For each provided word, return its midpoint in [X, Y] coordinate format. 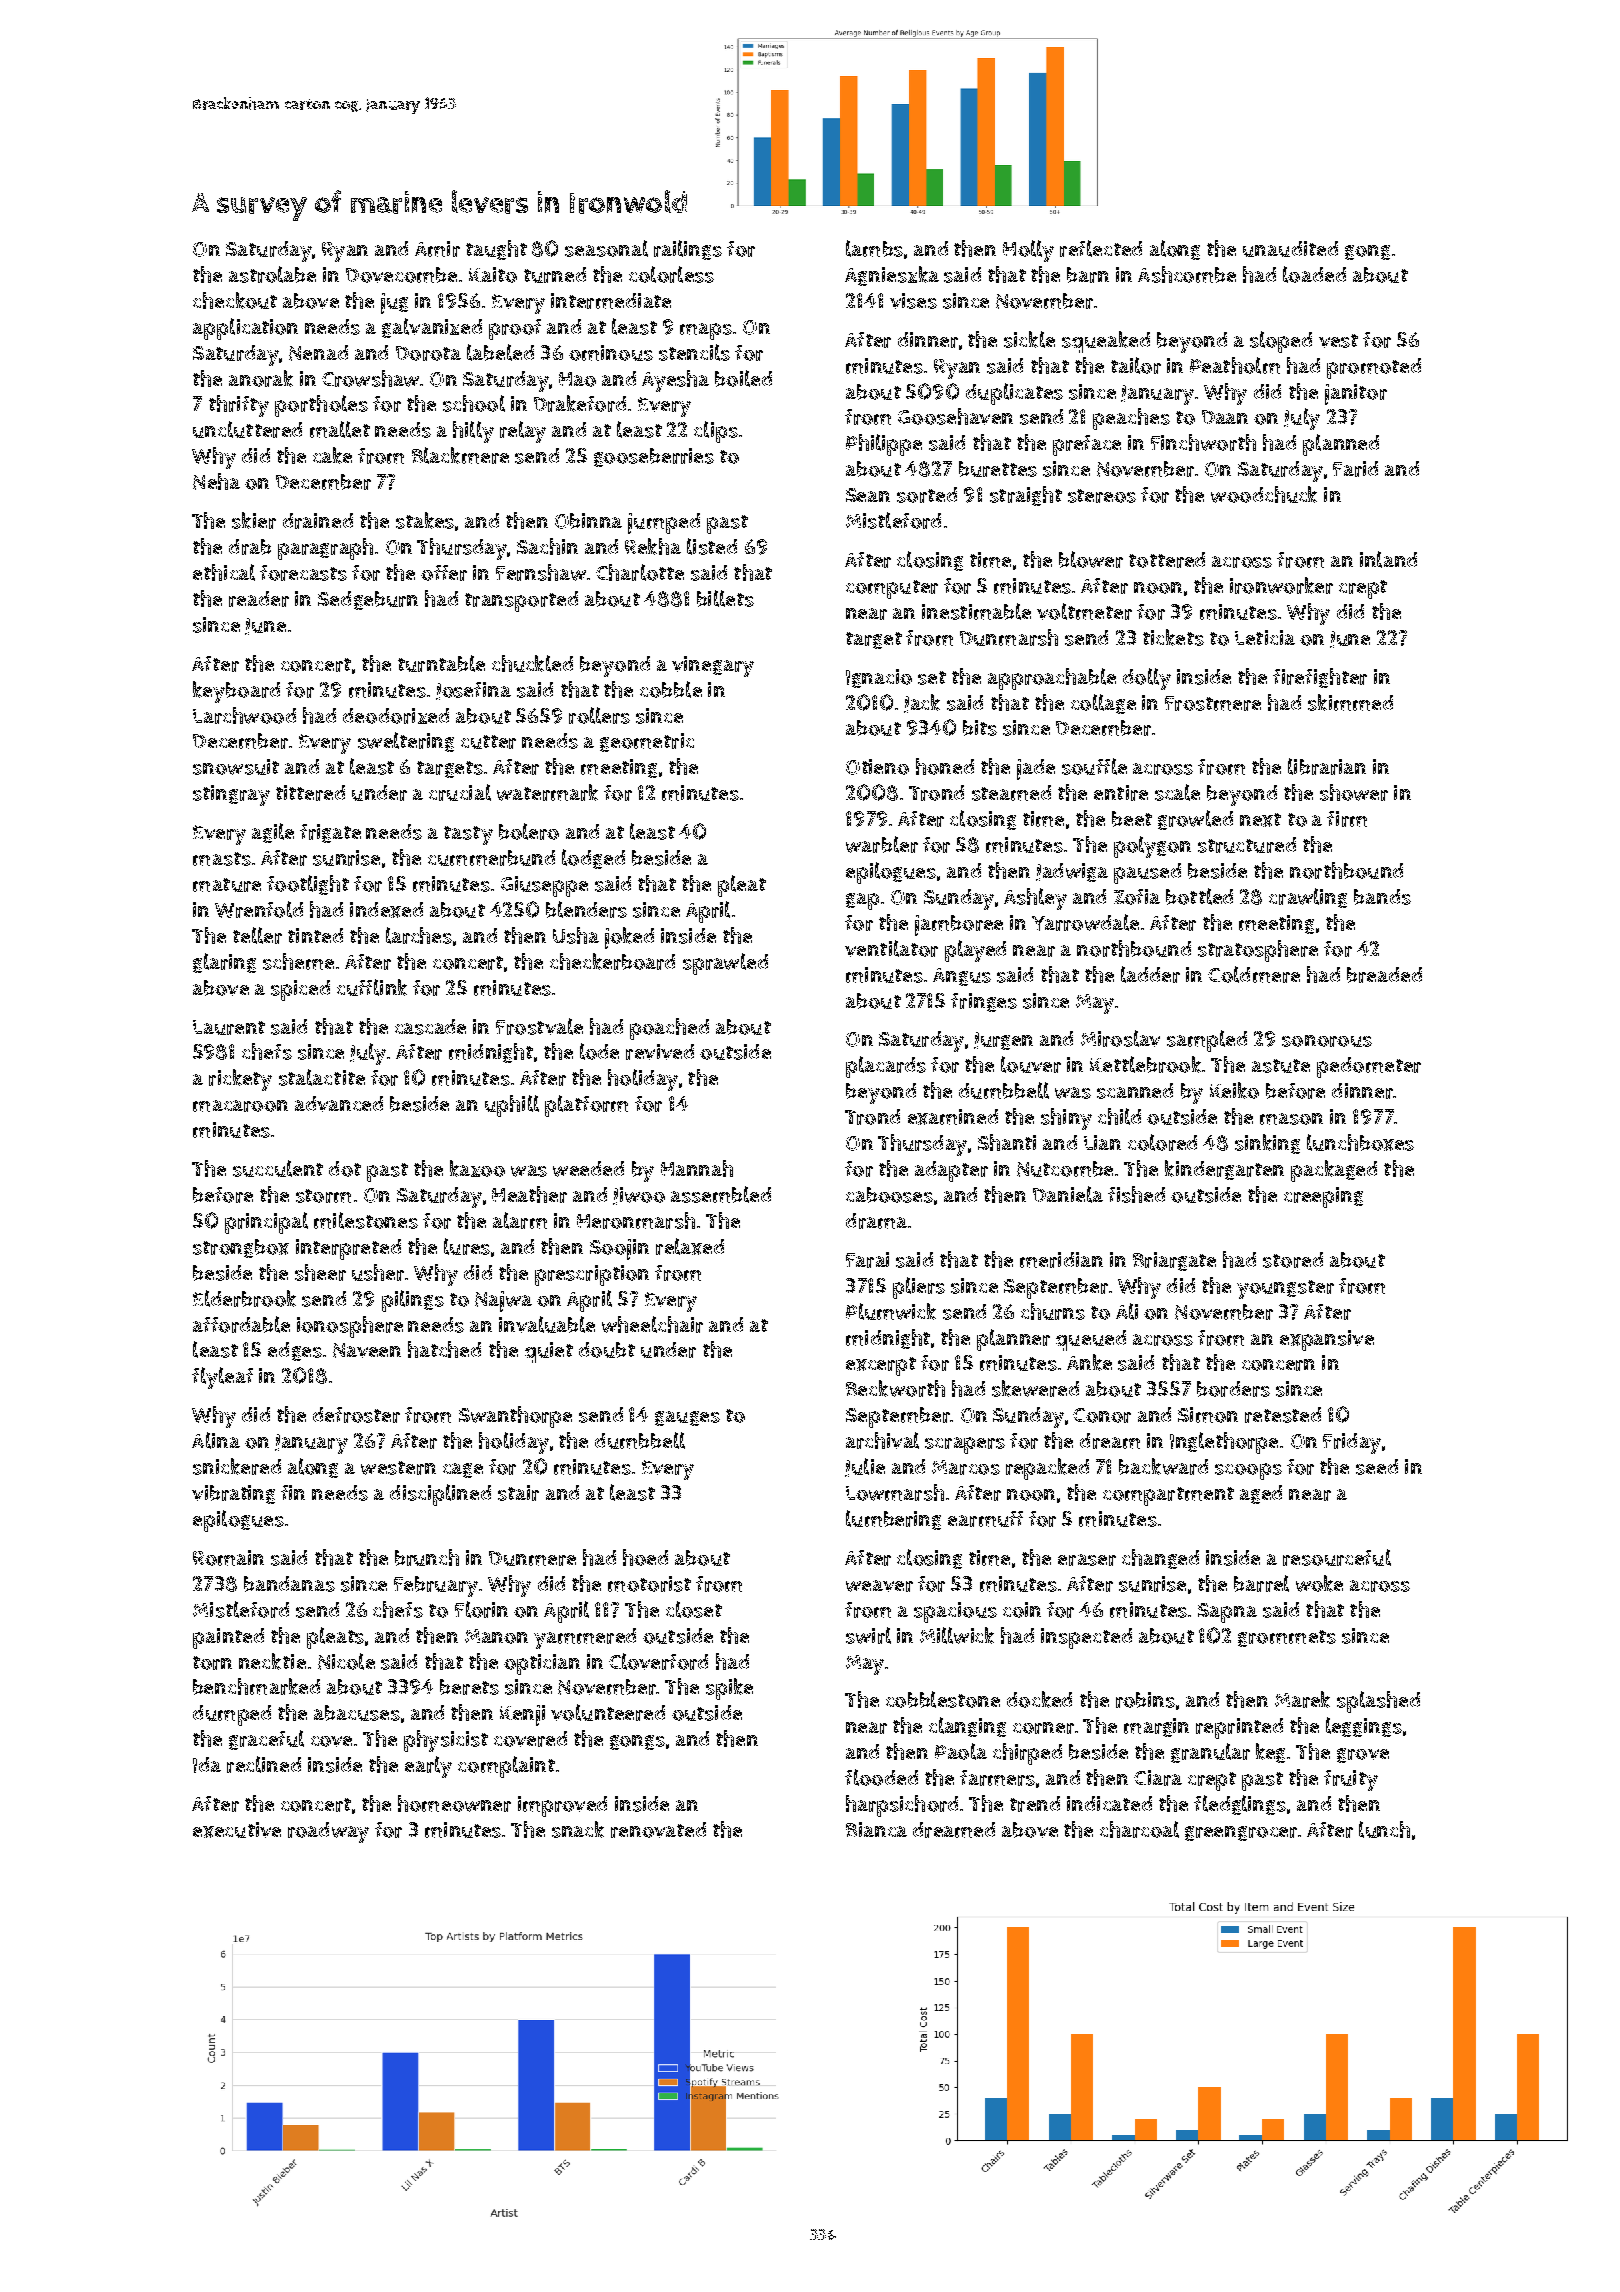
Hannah [697, 1168]
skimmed [1350, 702]
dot [345, 1169]
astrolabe [272, 274]
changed [1160, 1559]
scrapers [965, 1445]
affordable [241, 1324]
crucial [460, 792]
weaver [879, 1586]
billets [725, 598]
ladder [1150, 974]
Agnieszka [892, 276]
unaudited [1290, 249]
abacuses [357, 1713]
